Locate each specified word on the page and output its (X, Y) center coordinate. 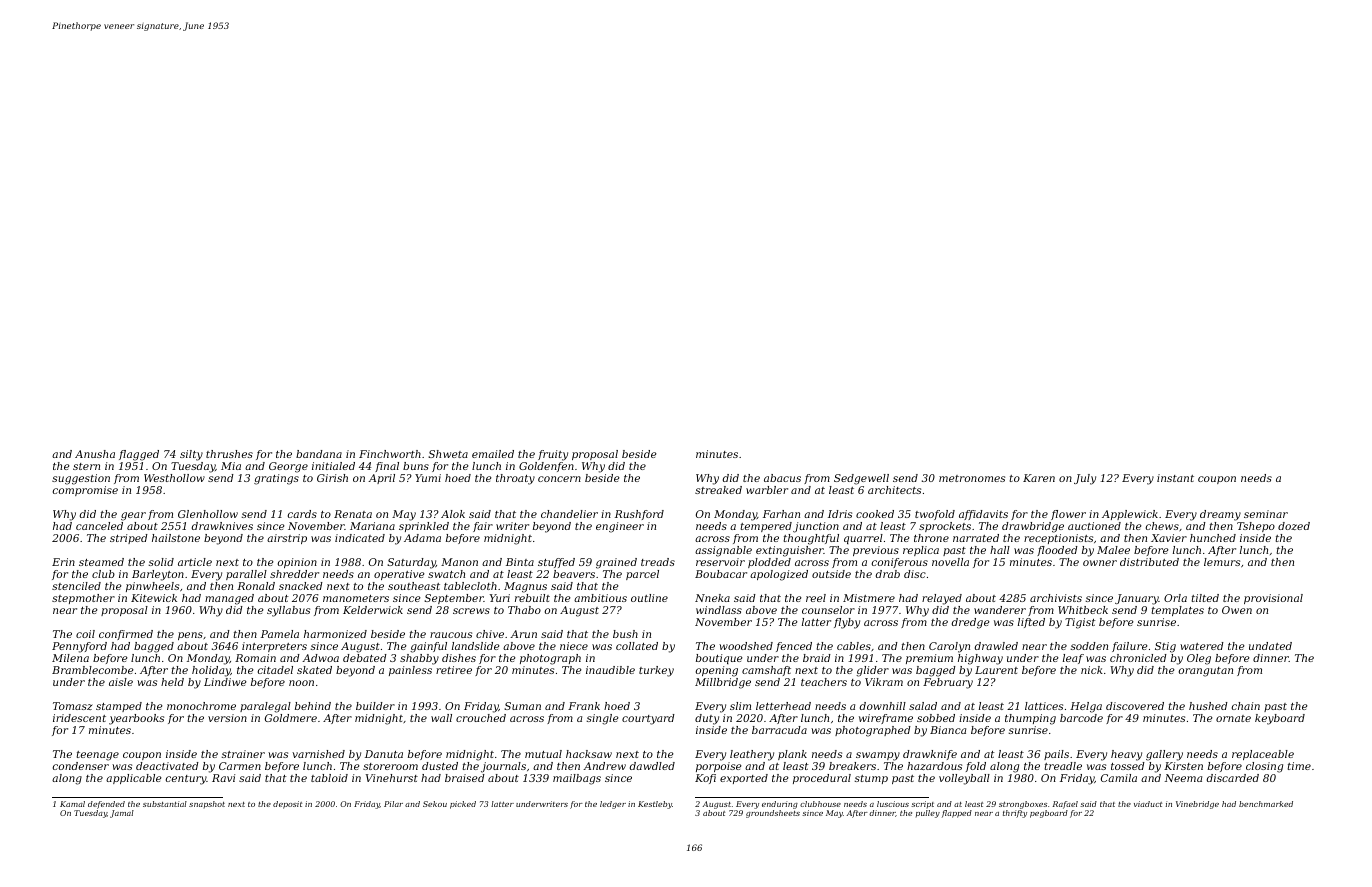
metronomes (972, 478)
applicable (134, 779)
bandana (319, 454)
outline (649, 598)
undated (1270, 646)
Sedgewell (861, 479)
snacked (301, 586)
